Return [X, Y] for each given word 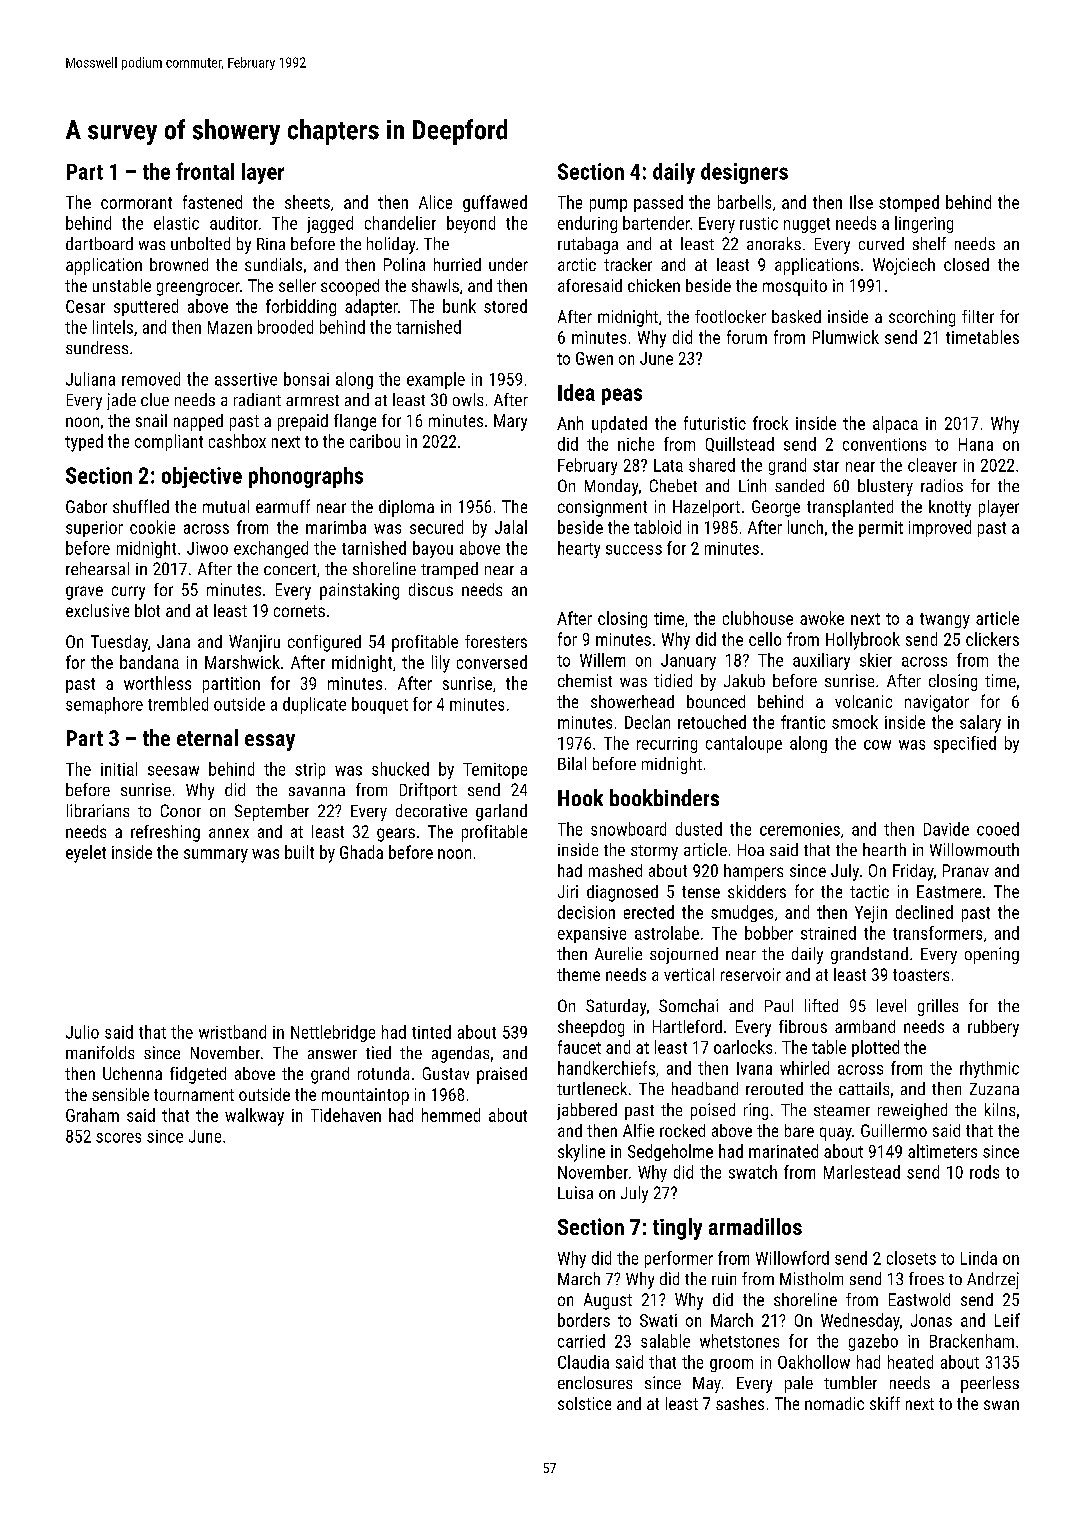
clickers [992, 639]
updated [619, 424]
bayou [433, 549]
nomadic [834, 1403]
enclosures [595, 1382]
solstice [584, 1403]
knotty [950, 508]
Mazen [230, 327]
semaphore [104, 705]
